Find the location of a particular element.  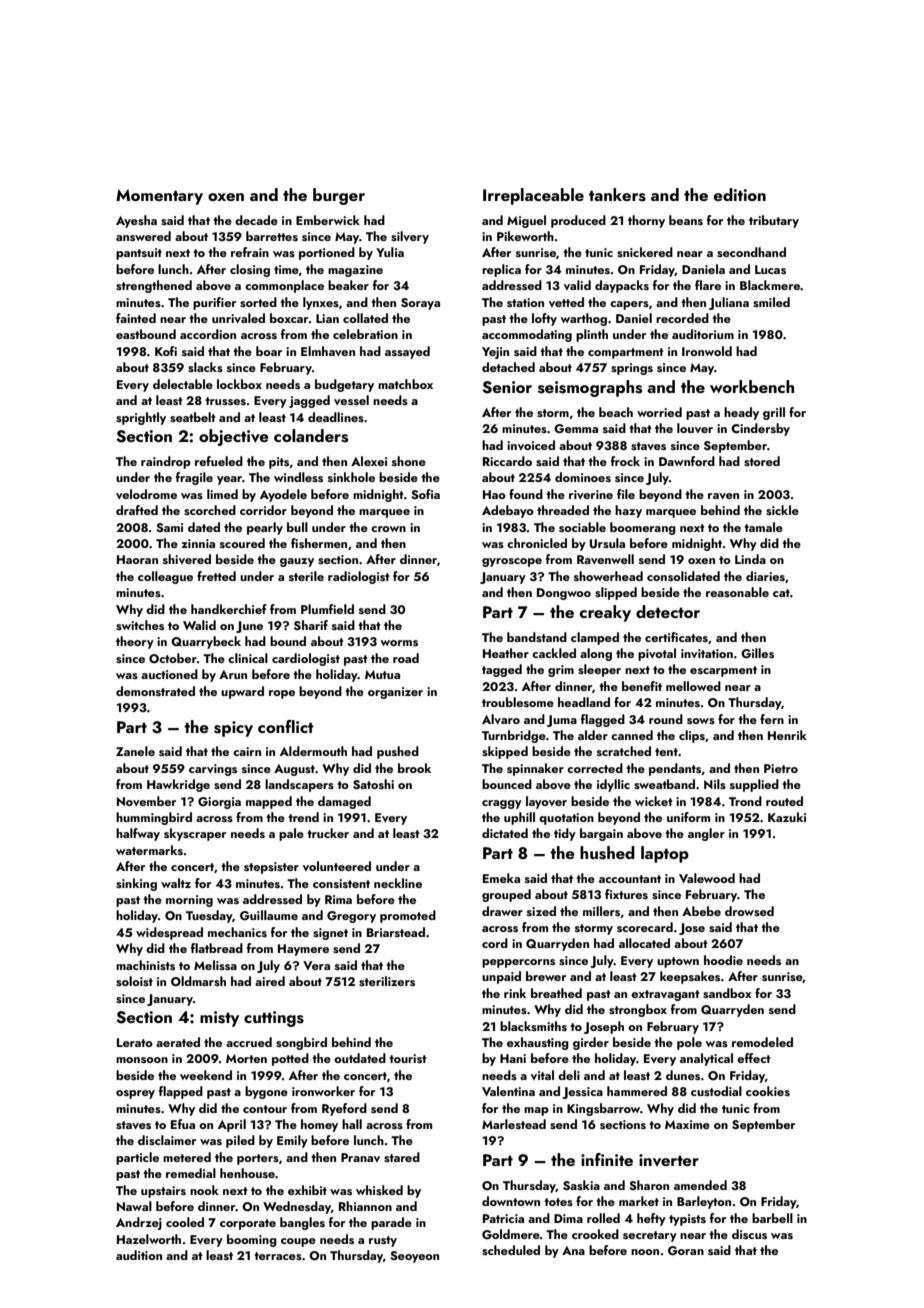

Momentary is located at coordinates (159, 197).
